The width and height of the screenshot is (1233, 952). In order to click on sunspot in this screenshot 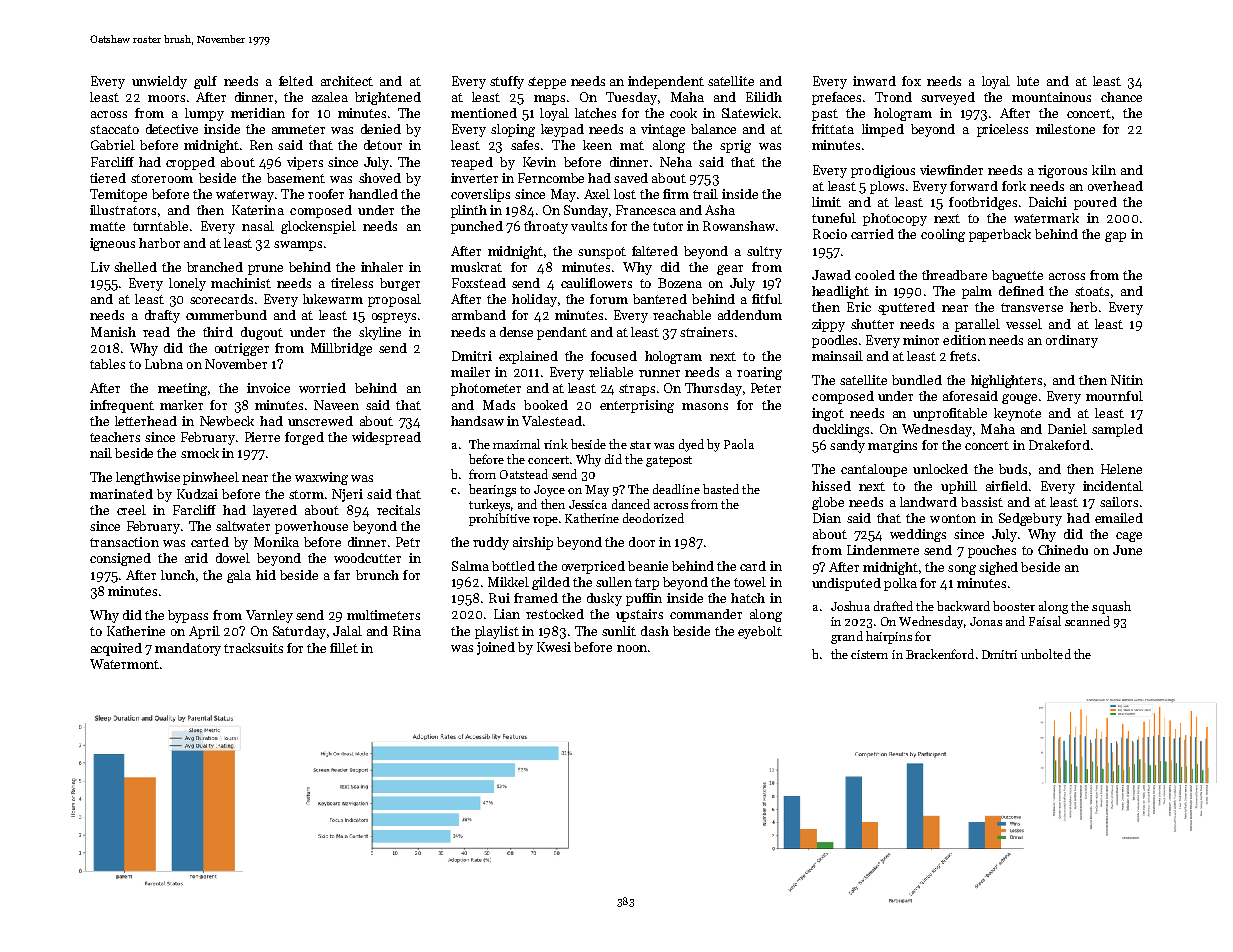, I will do `click(602, 253)`.
